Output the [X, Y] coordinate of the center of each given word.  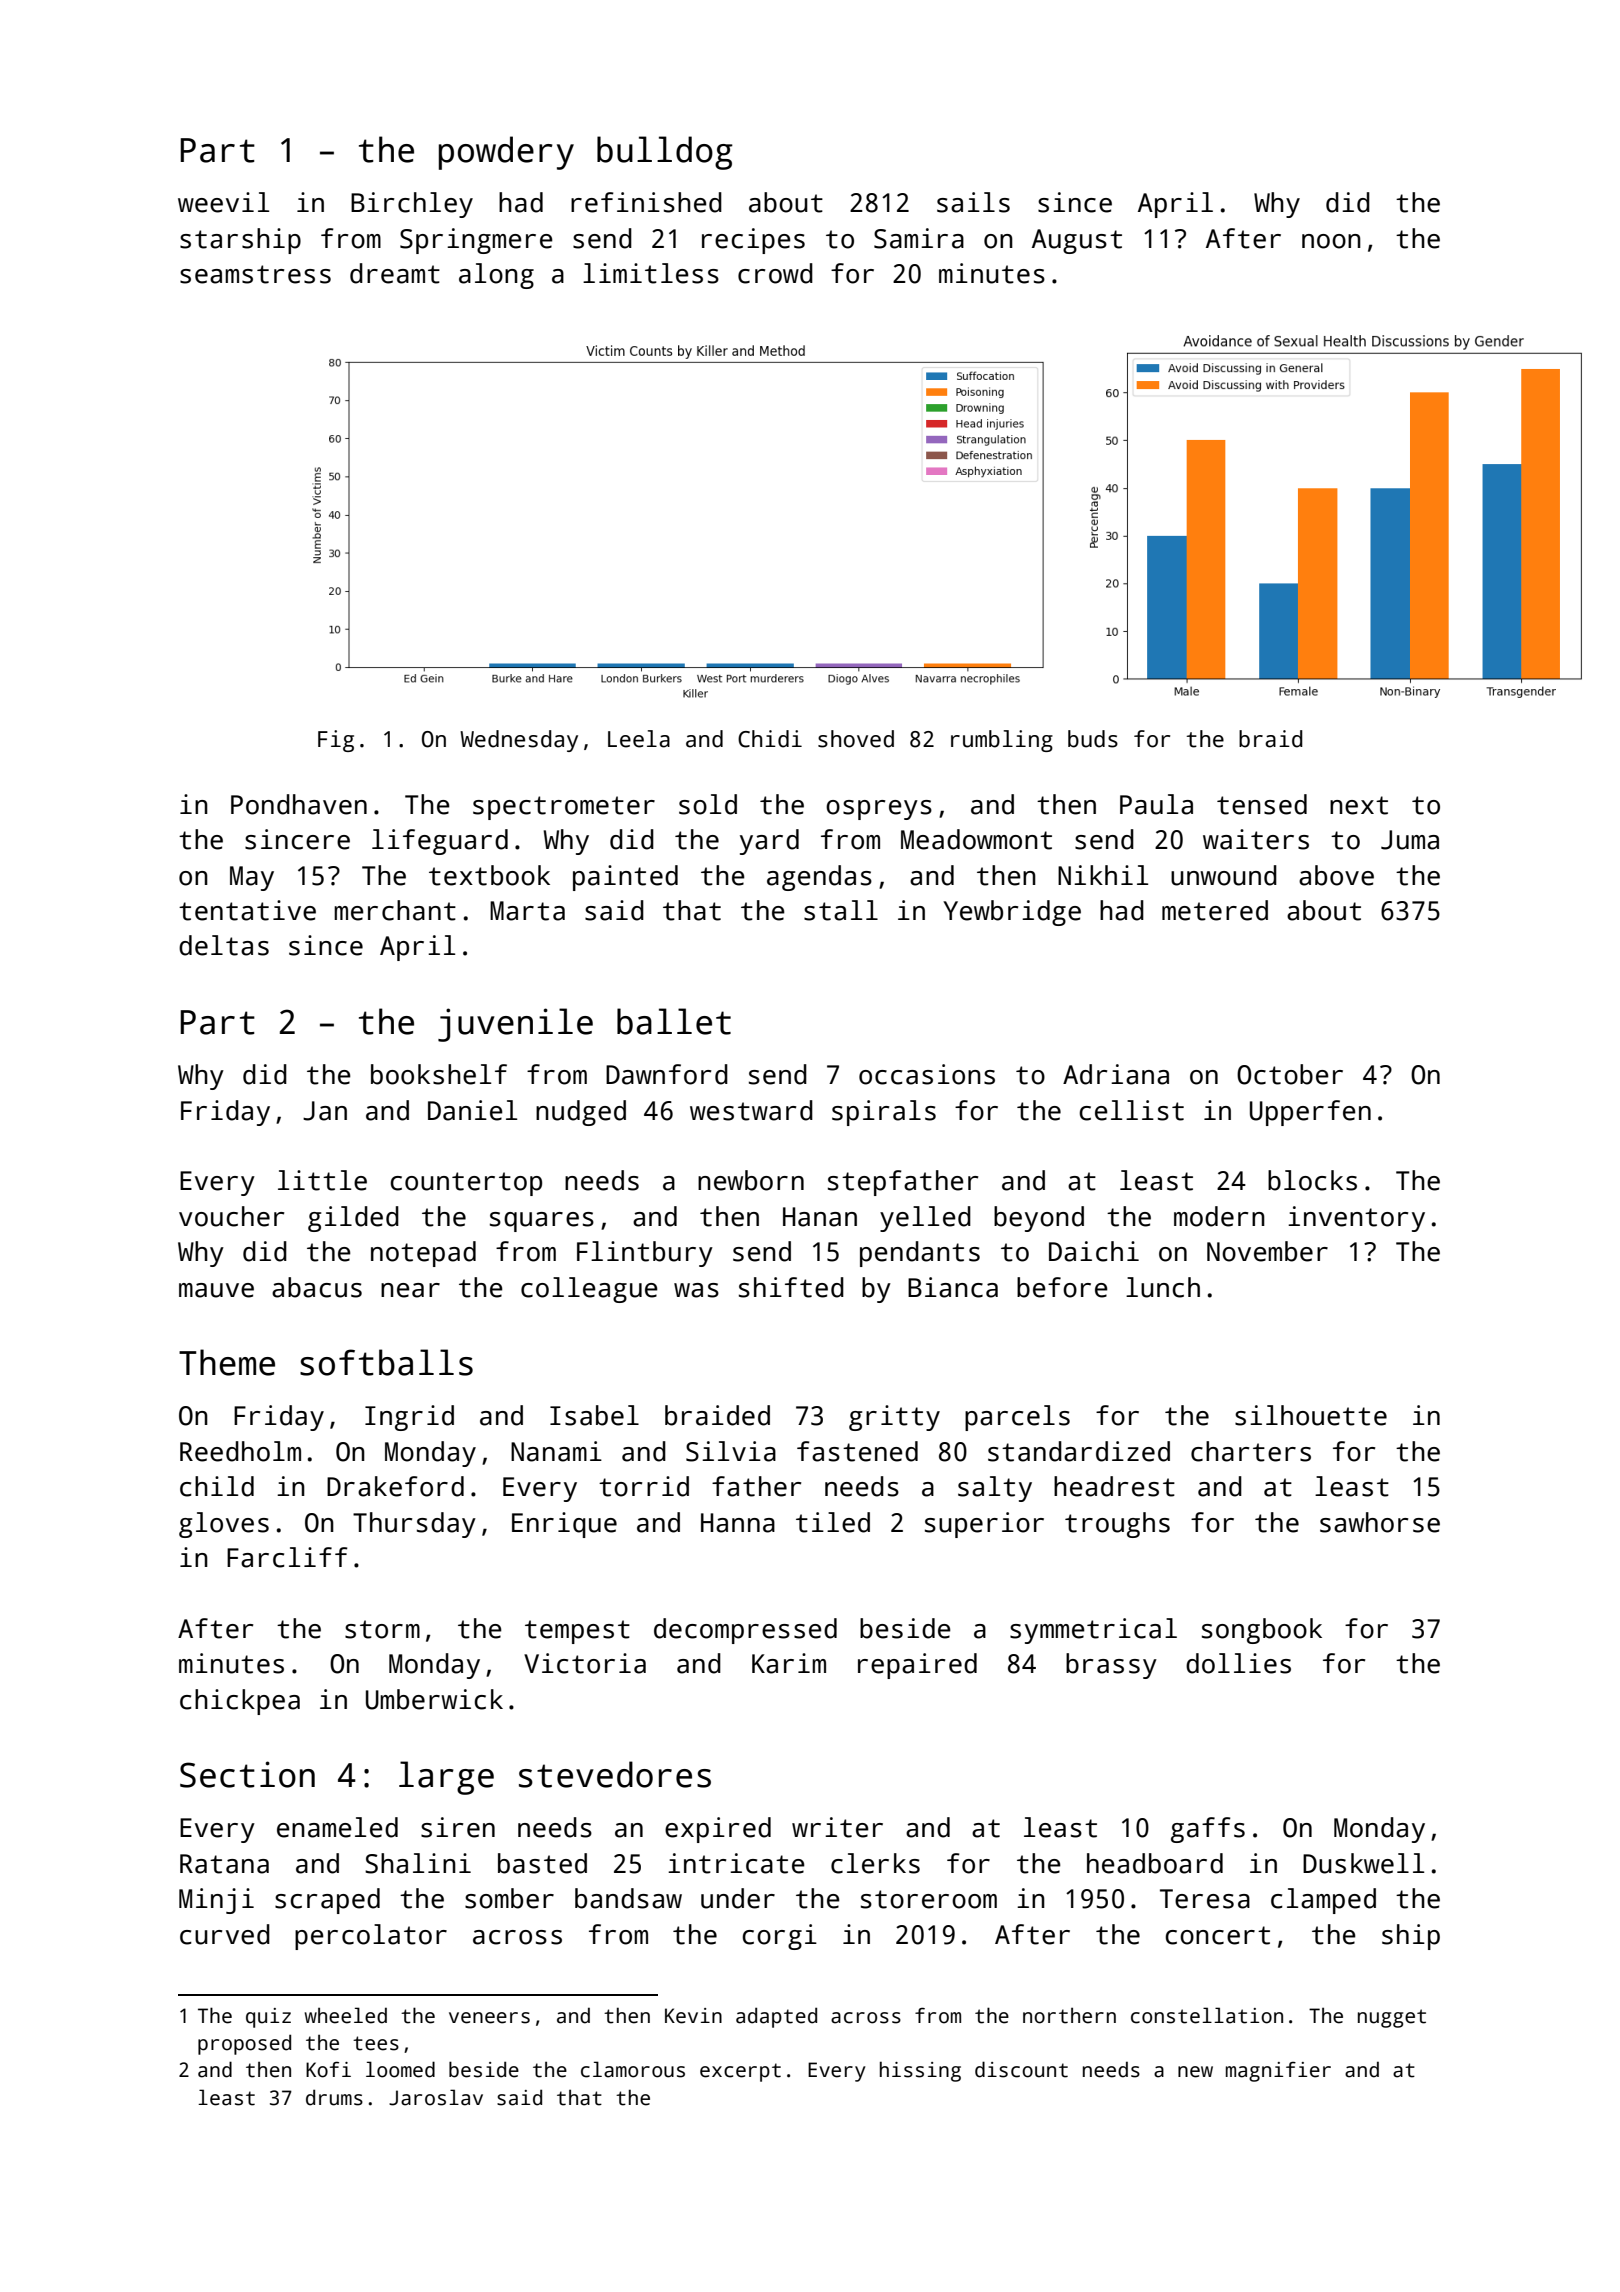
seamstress [255, 274]
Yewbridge [1012, 913]
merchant [395, 910]
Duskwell [1363, 1863]
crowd [775, 273]
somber [509, 1898]
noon [1331, 241]
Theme [227, 1362]
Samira [919, 238]
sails [973, 202]
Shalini [418, 1863]
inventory [1356, 1219]
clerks [875, 1863]
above [1336, 875]
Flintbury [645, 1254]
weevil [223, 202]
